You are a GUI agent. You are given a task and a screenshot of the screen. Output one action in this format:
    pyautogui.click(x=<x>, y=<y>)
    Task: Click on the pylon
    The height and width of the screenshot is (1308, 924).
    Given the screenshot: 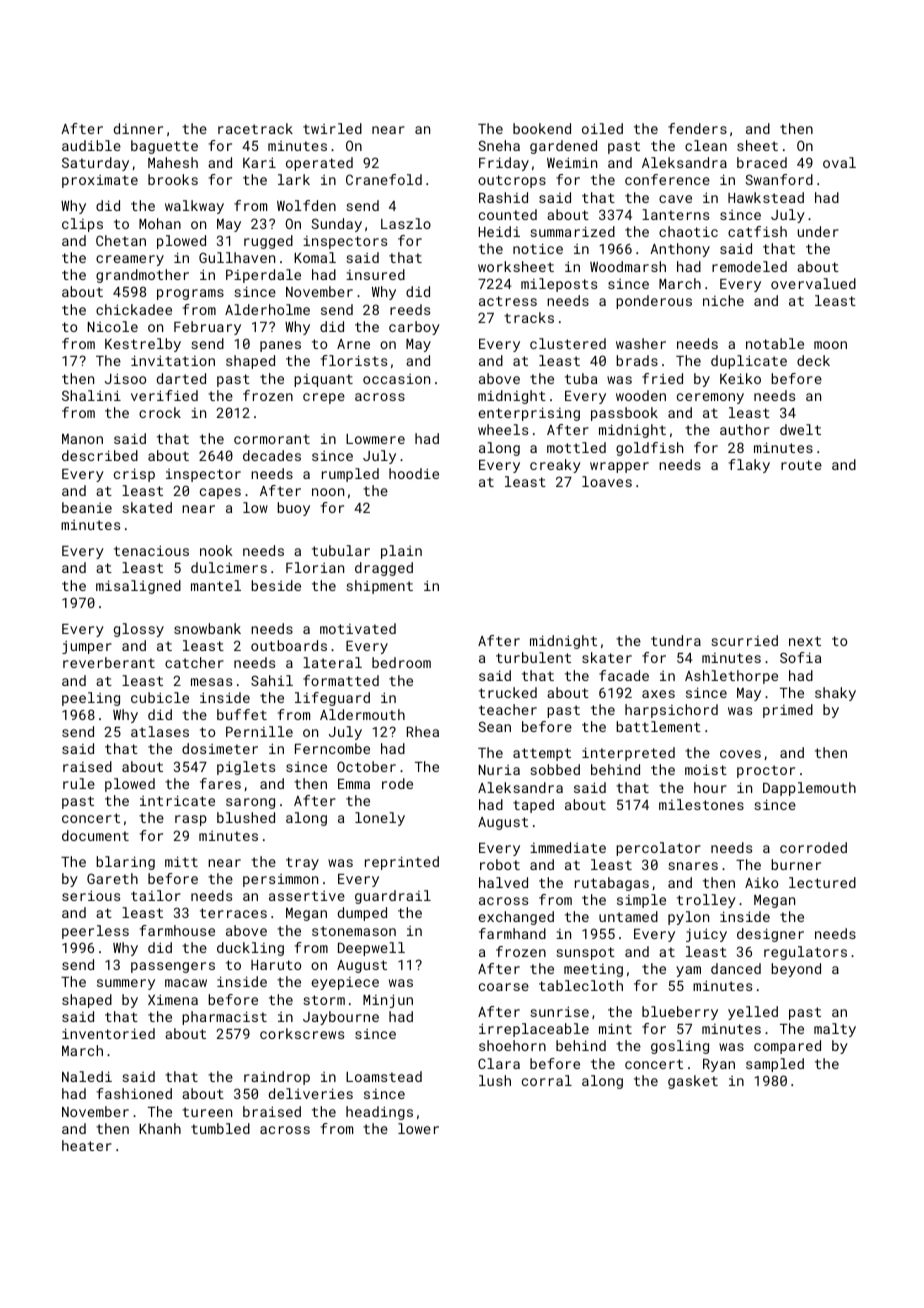 What is the action you would take?
    pyautogui.click(x=688, y=918)
